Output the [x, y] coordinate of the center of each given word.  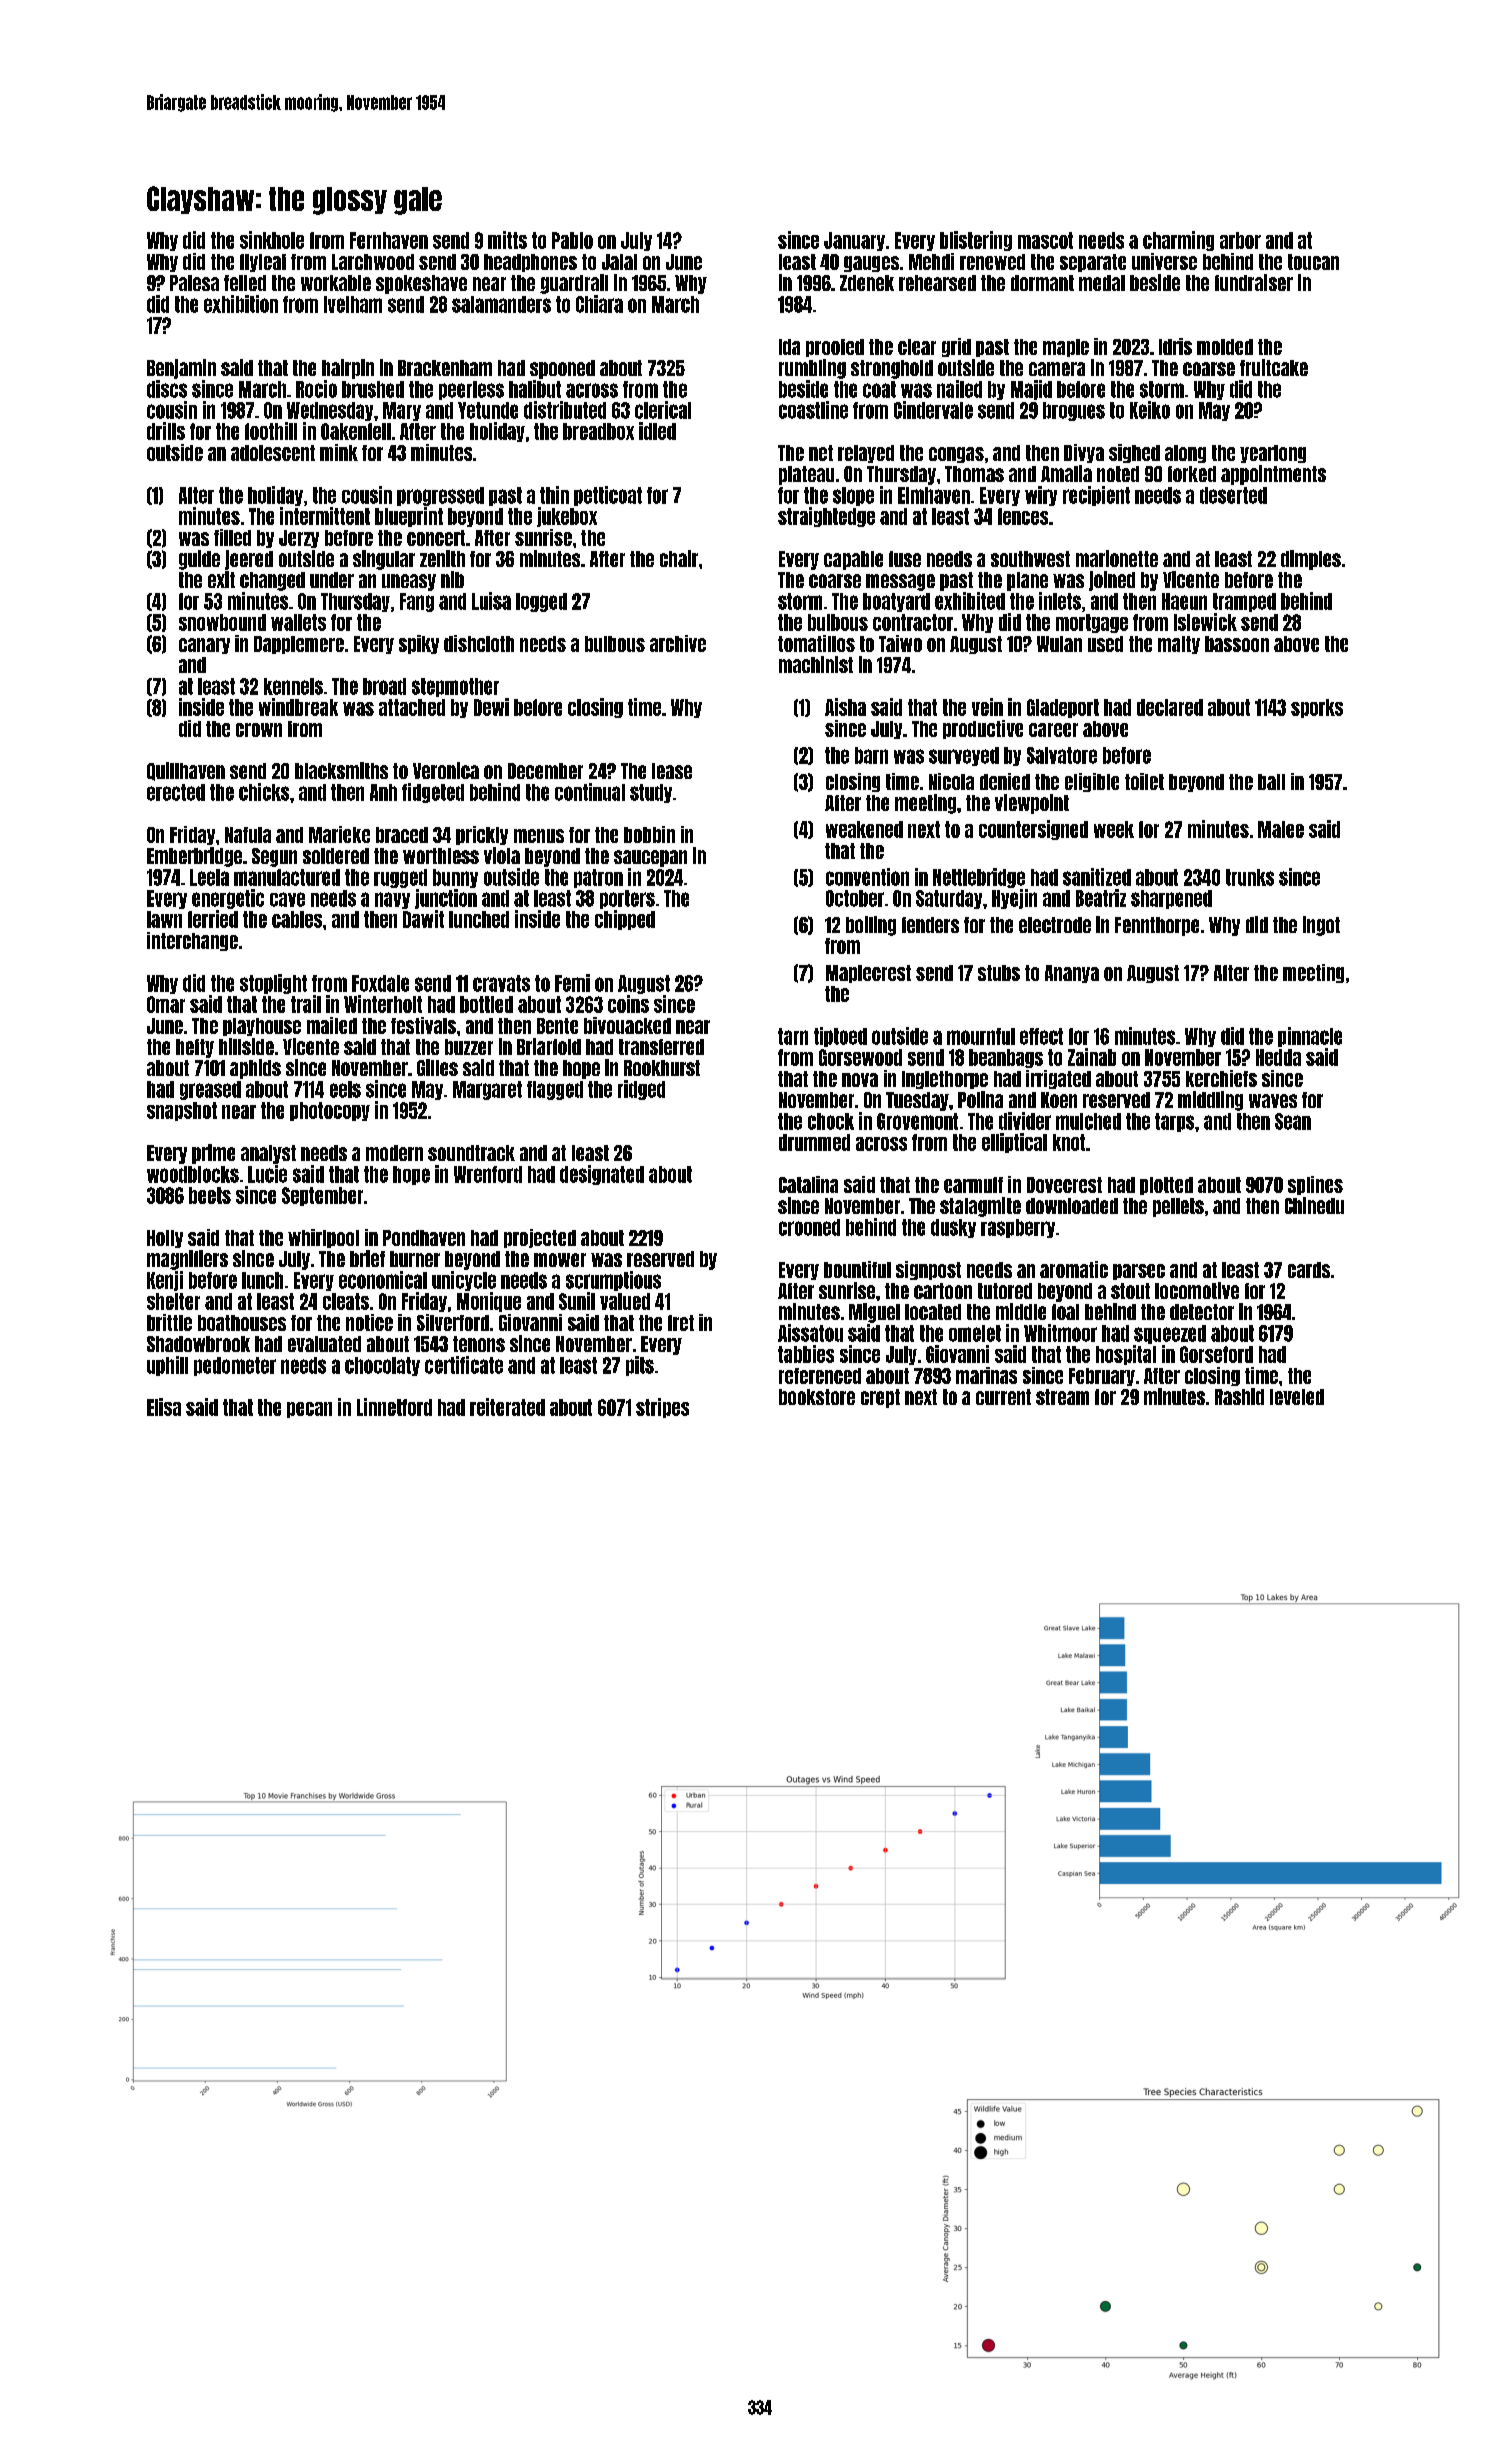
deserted [1233, 495]
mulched [1088, 1121]
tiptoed [840, 1037]
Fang [417, 602]
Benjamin [181, 369]
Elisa [164, 1407]
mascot [1045, 240]
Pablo [572, 240]
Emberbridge [194, 857]
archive [678, 643]
